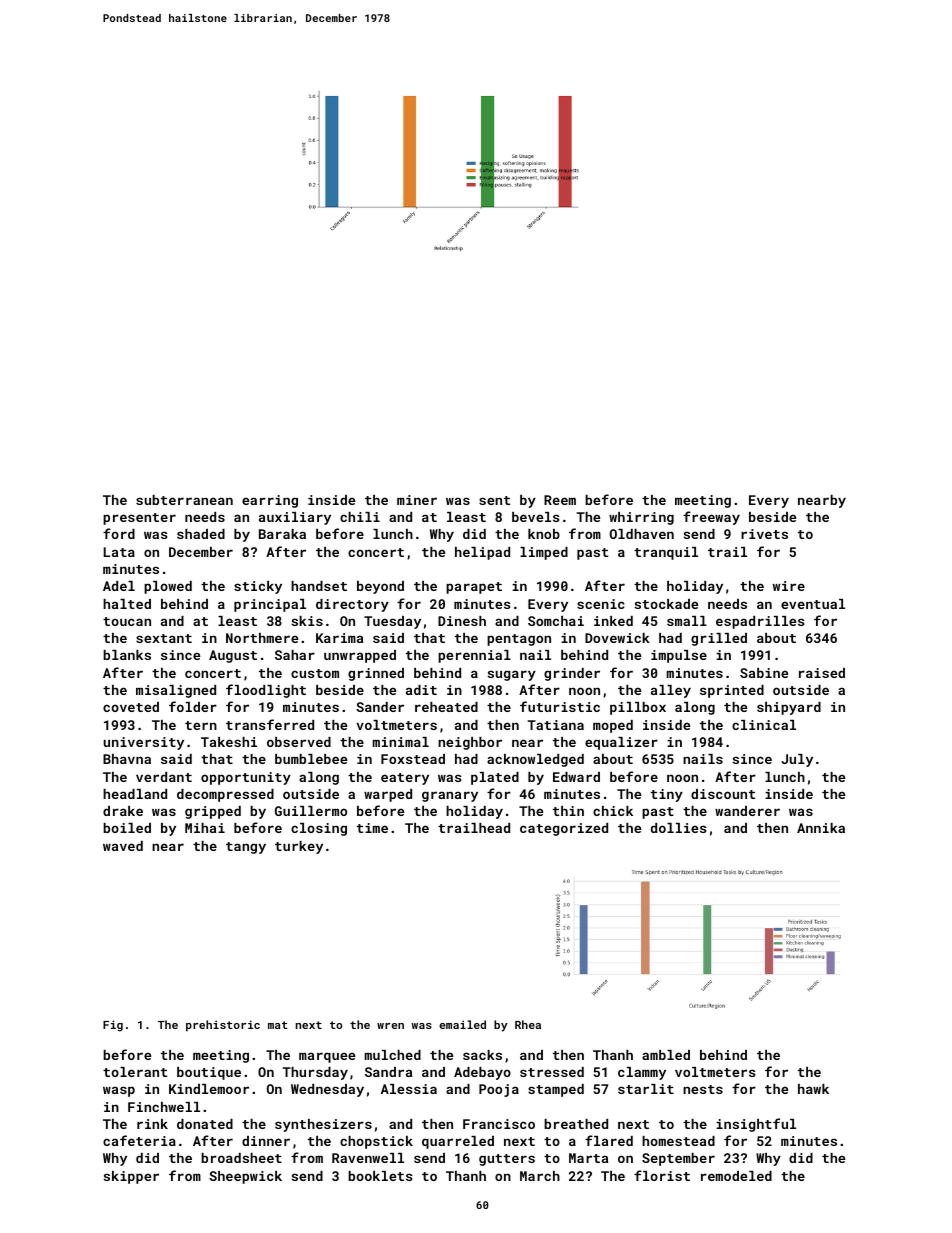  Describe the element at coordinates (462, 621) in the page. I see `Dinesh` at that location.
